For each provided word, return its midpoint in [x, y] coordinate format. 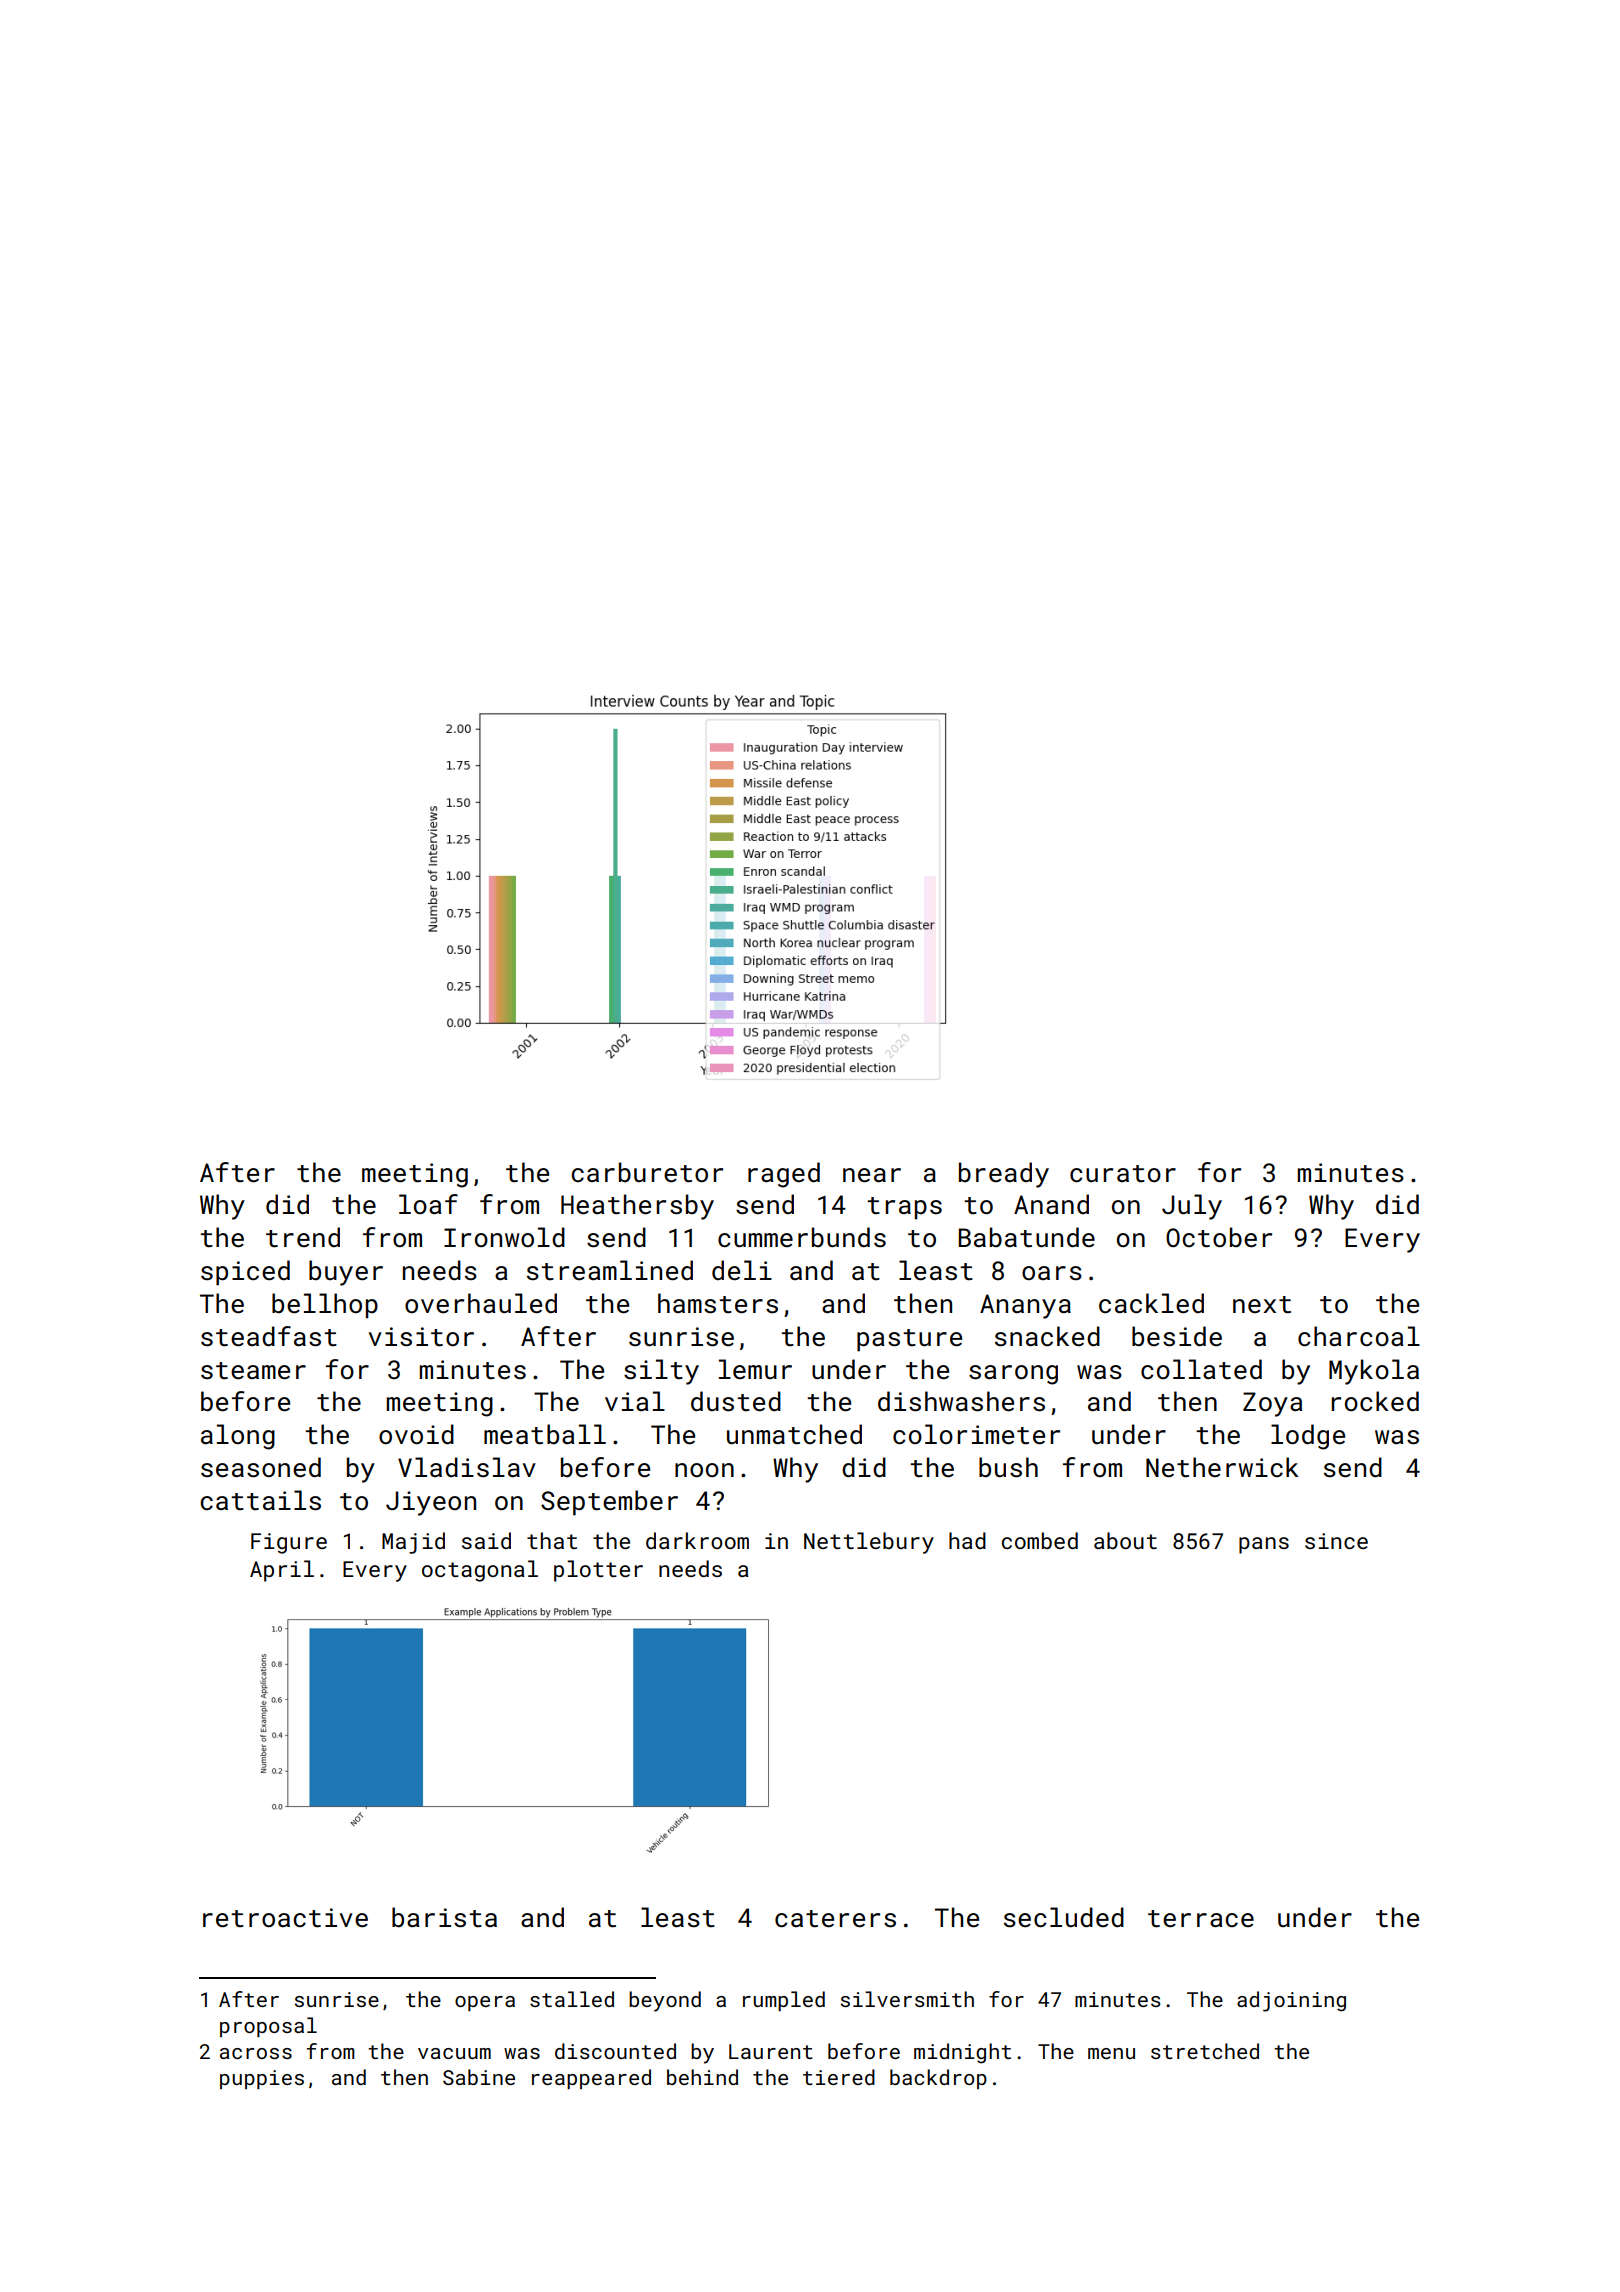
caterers [835, 1919]
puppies [262, 2079]
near [872, 1175]
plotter [598, 1571]
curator [1123, 1174]
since [1336, 1541]
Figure [289, 1543]
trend [303, 1237]
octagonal [480, 1571]
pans [1264, 1545]
